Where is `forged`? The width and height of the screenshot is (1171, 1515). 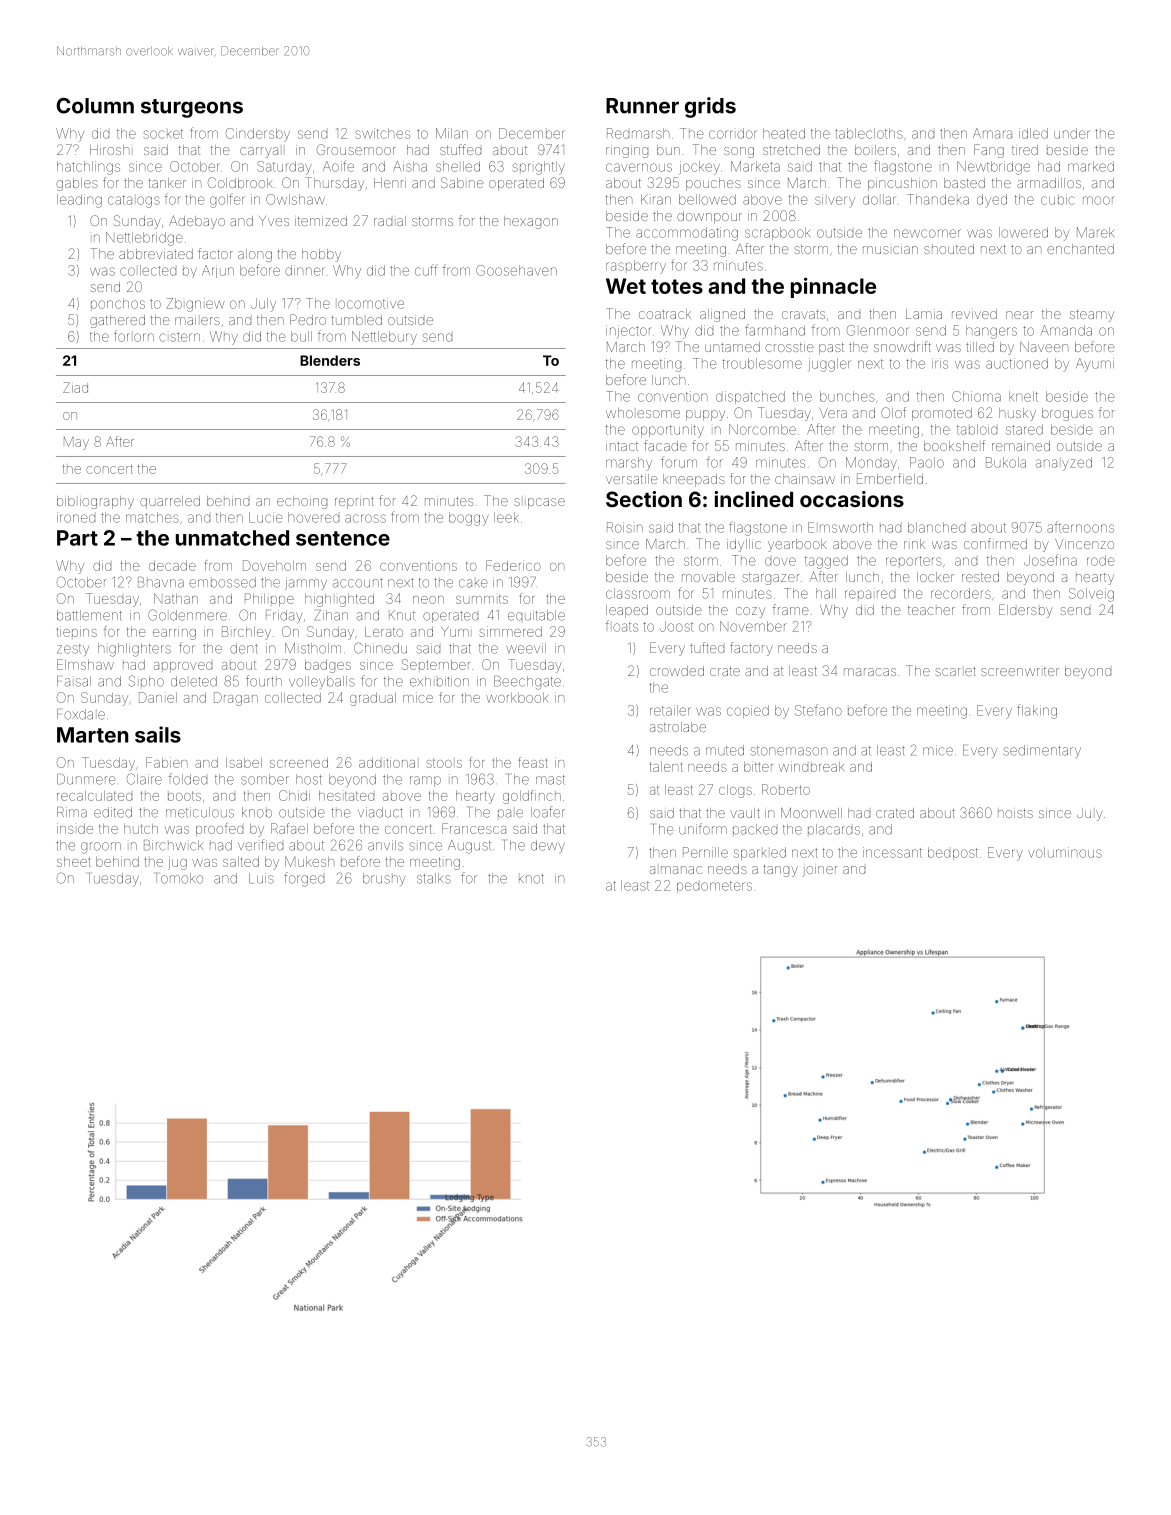
forged is located at coordinates (304, 879).
